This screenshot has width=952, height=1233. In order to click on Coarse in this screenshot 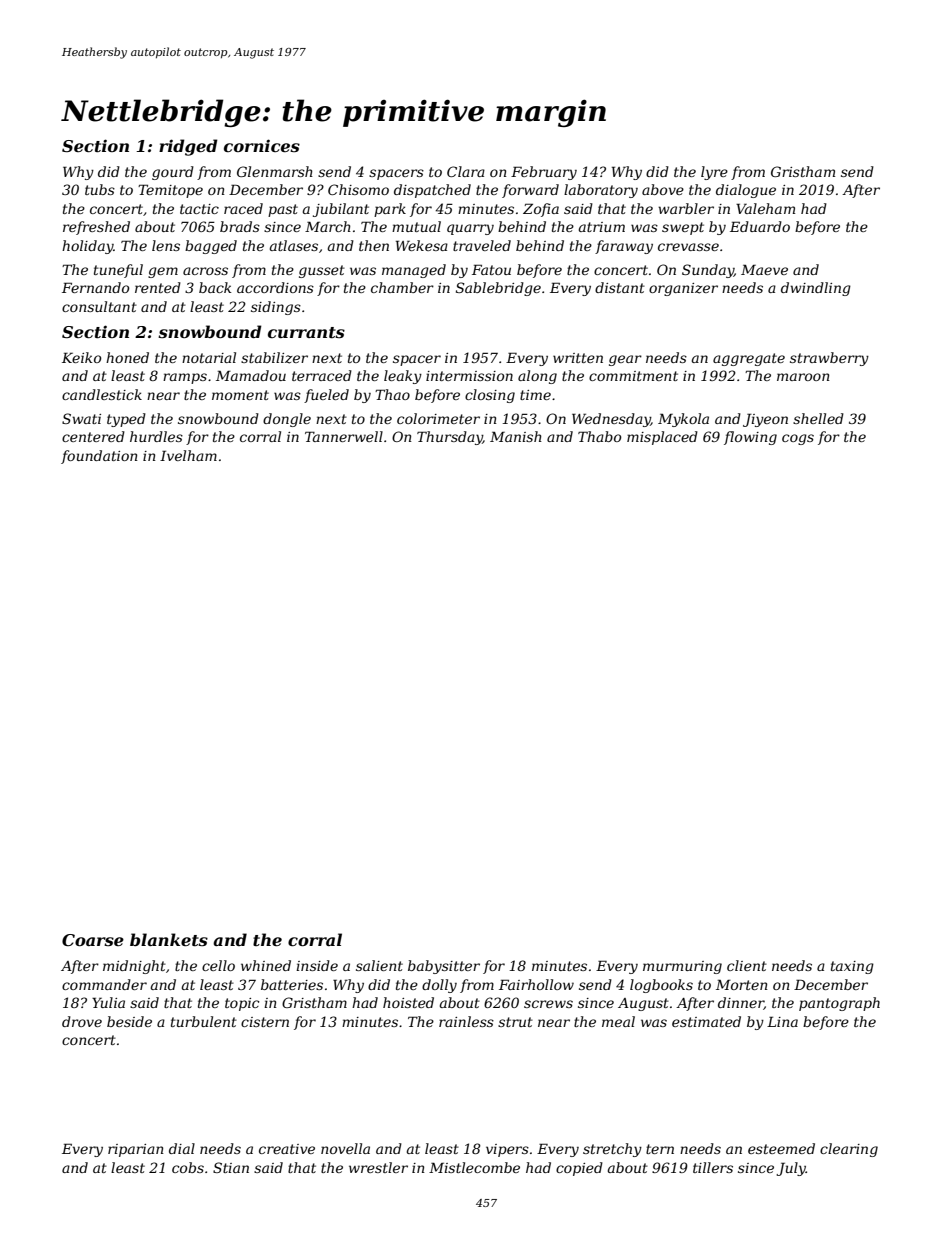, I will do `click(93, 940)`.
